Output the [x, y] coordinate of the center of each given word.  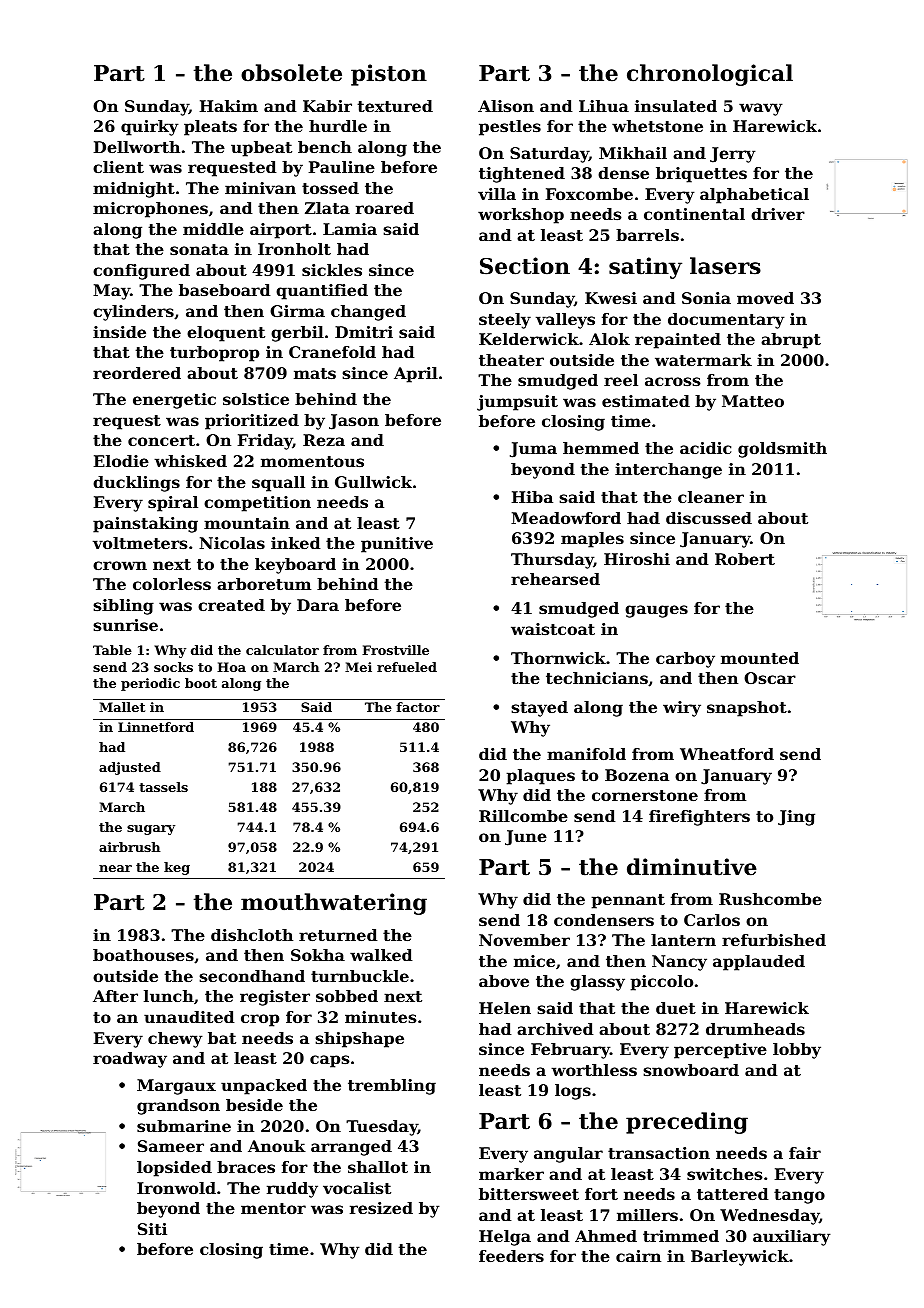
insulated [676, 106]
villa [497, 194]
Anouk [277, 1146]
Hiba [532, 497]
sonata [199, 249]
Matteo [753, 401]
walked [381, 955]
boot [201, 683]
